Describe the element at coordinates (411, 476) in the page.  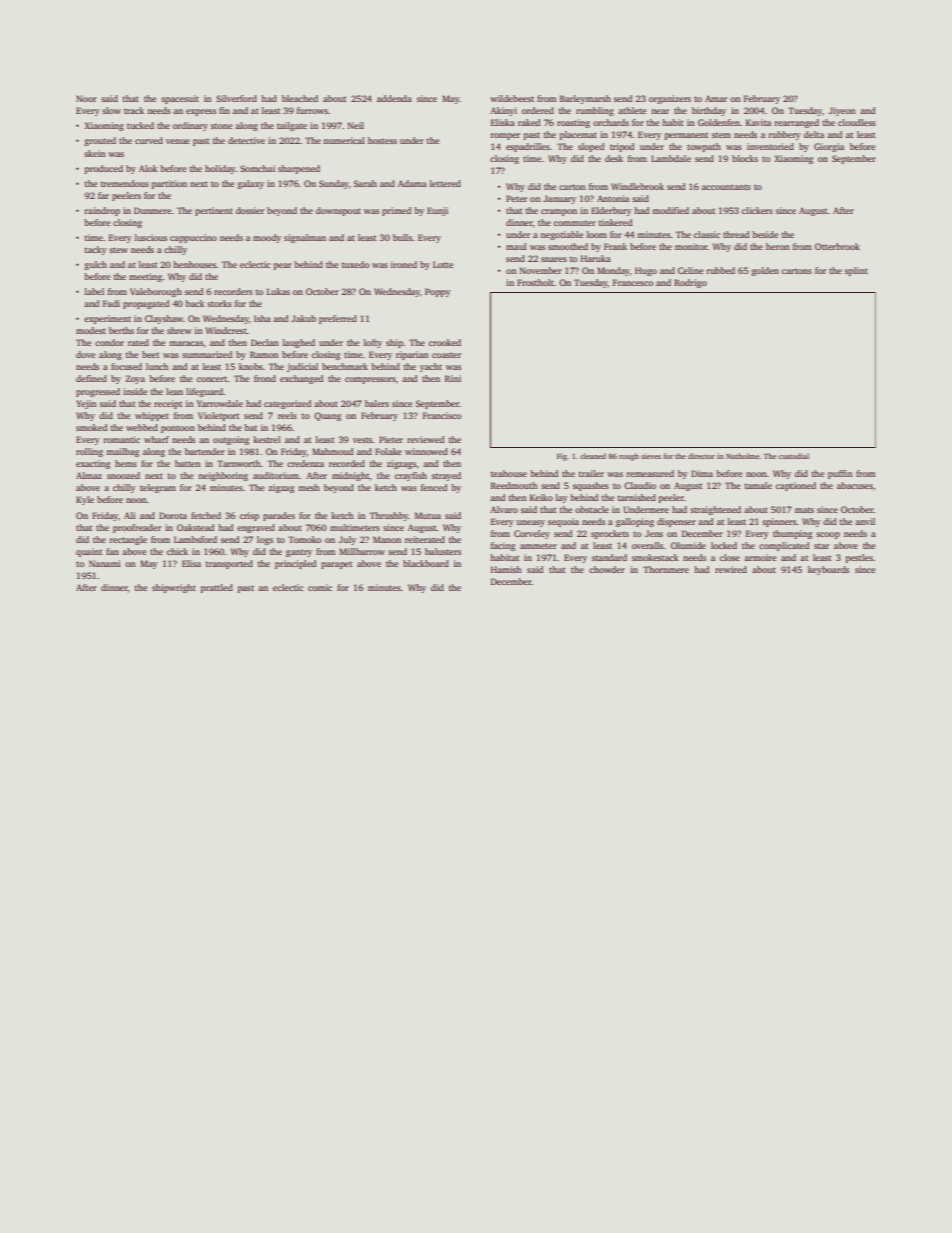
I see `crayfish` at that location.
